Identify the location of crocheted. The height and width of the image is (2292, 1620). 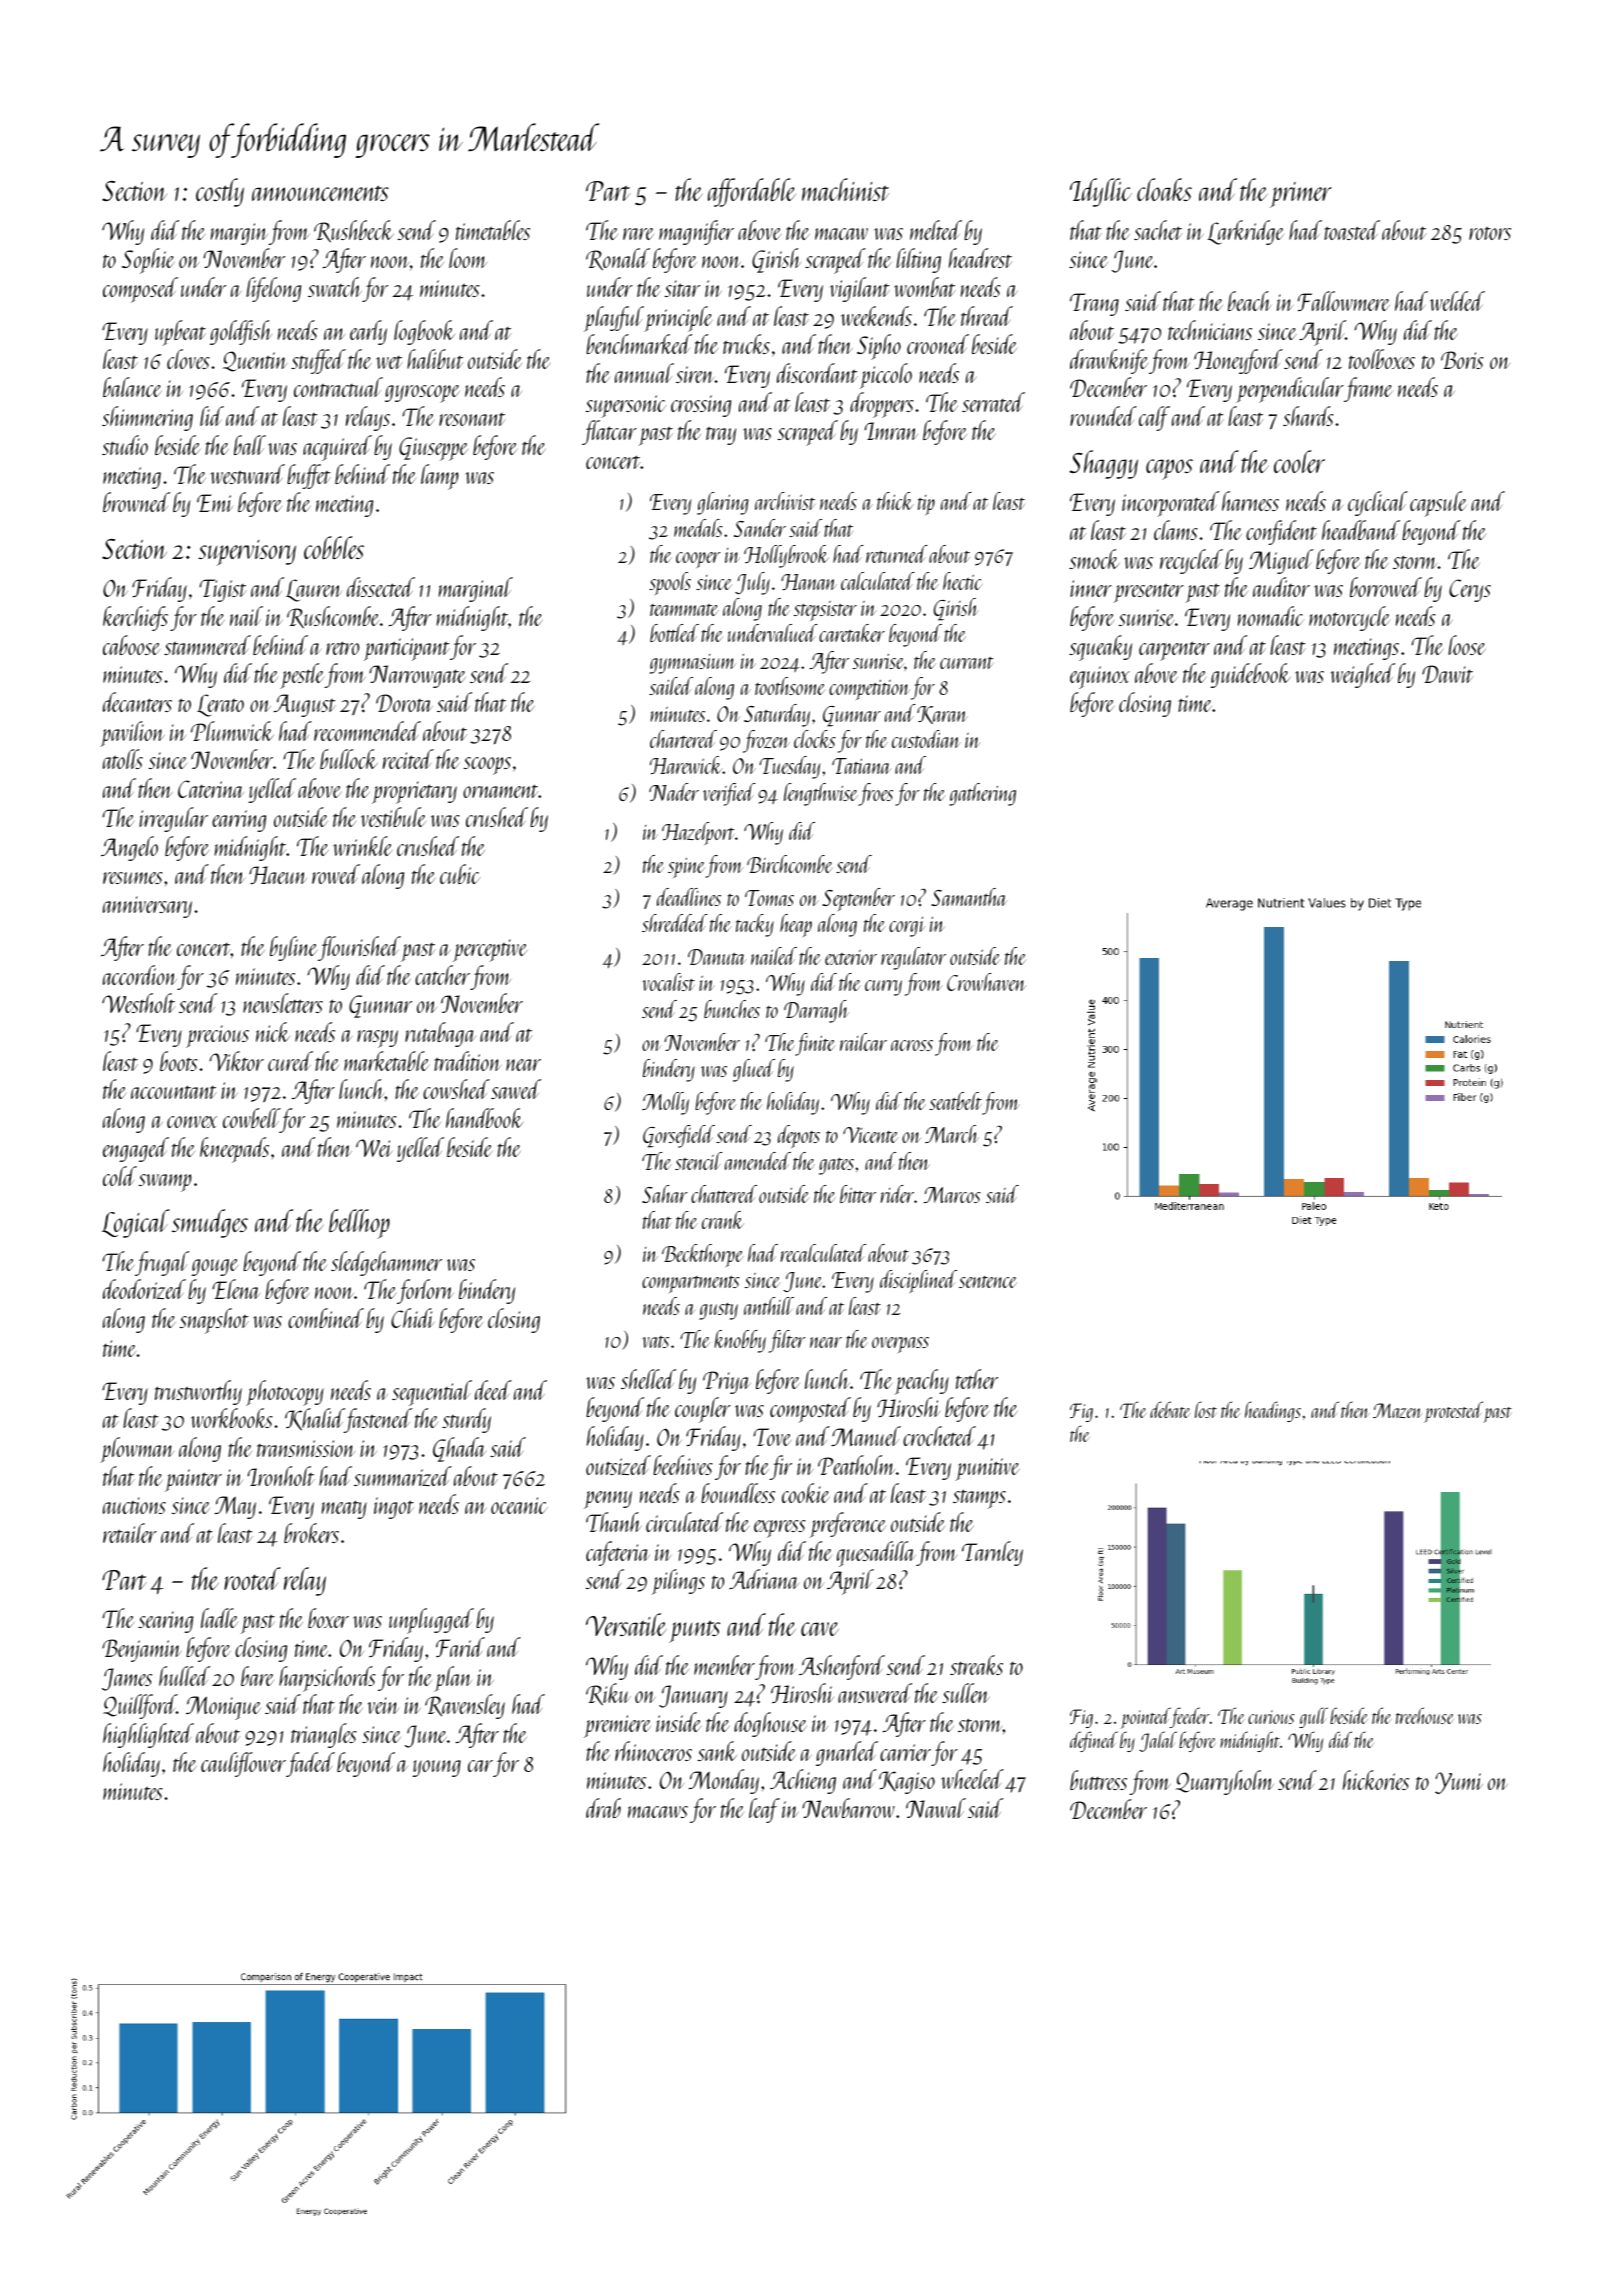
(939, 1436).
